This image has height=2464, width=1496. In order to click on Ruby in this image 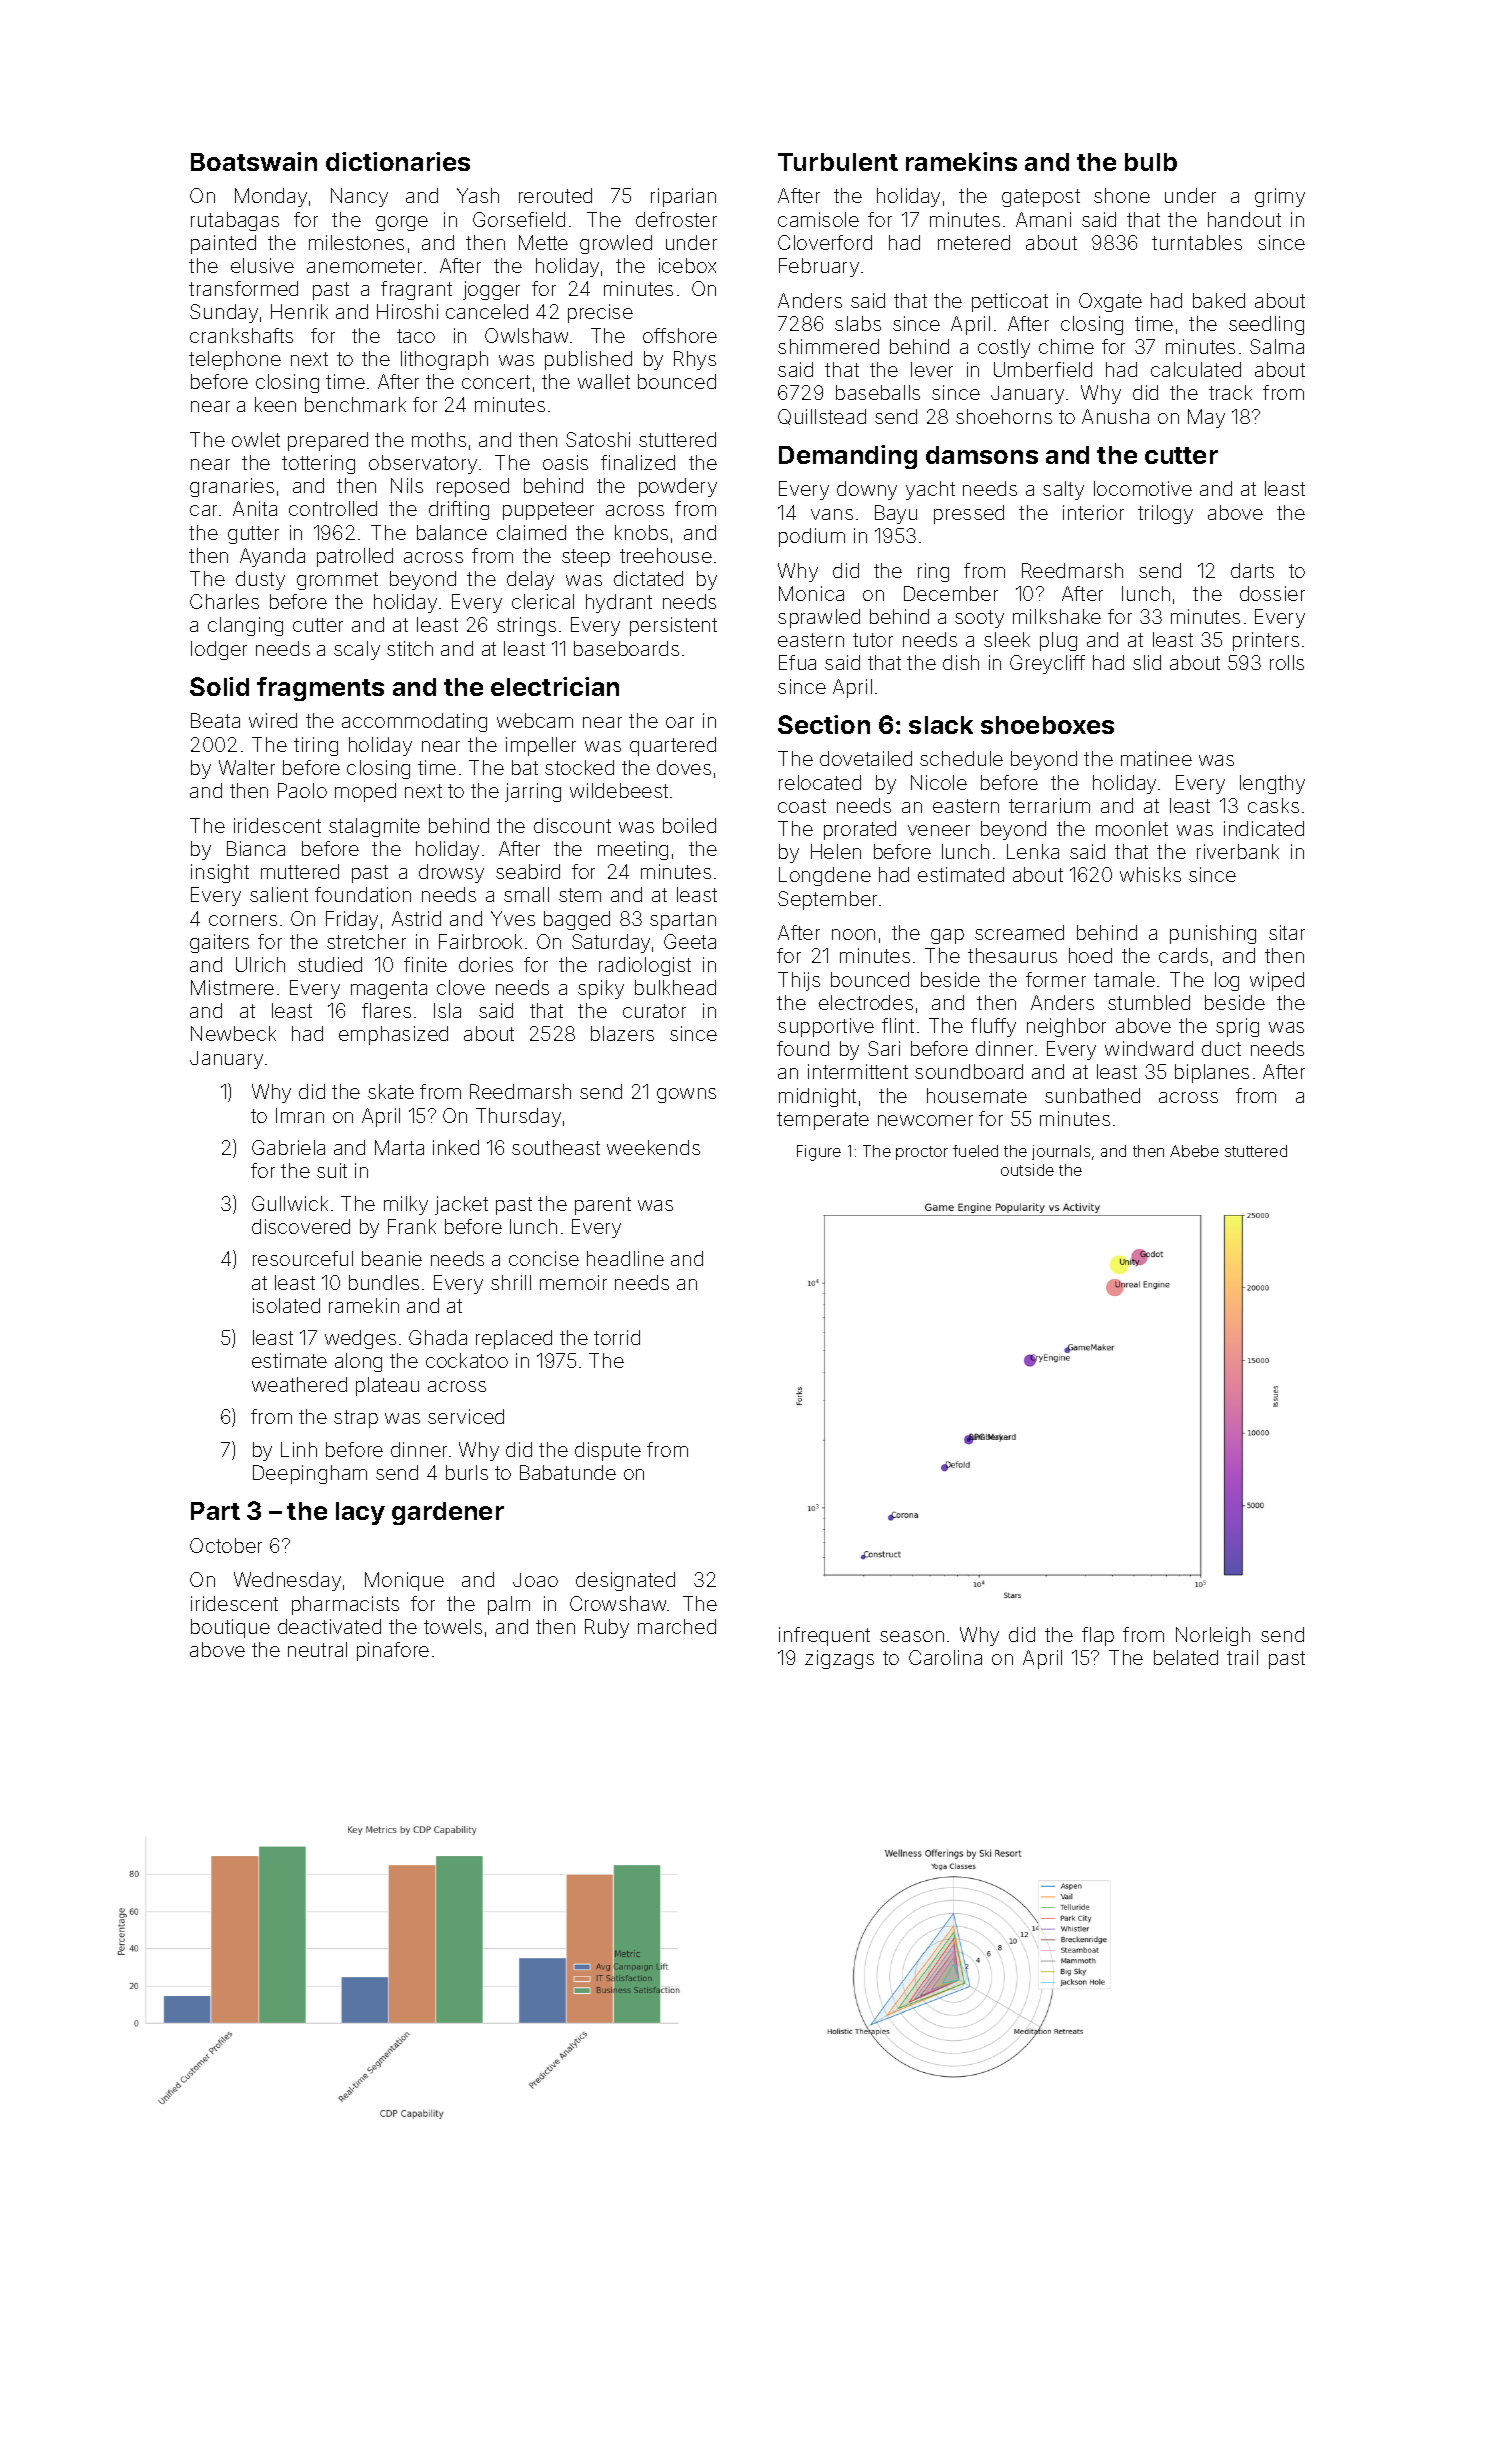, I will do `click(607, 1628)`.
